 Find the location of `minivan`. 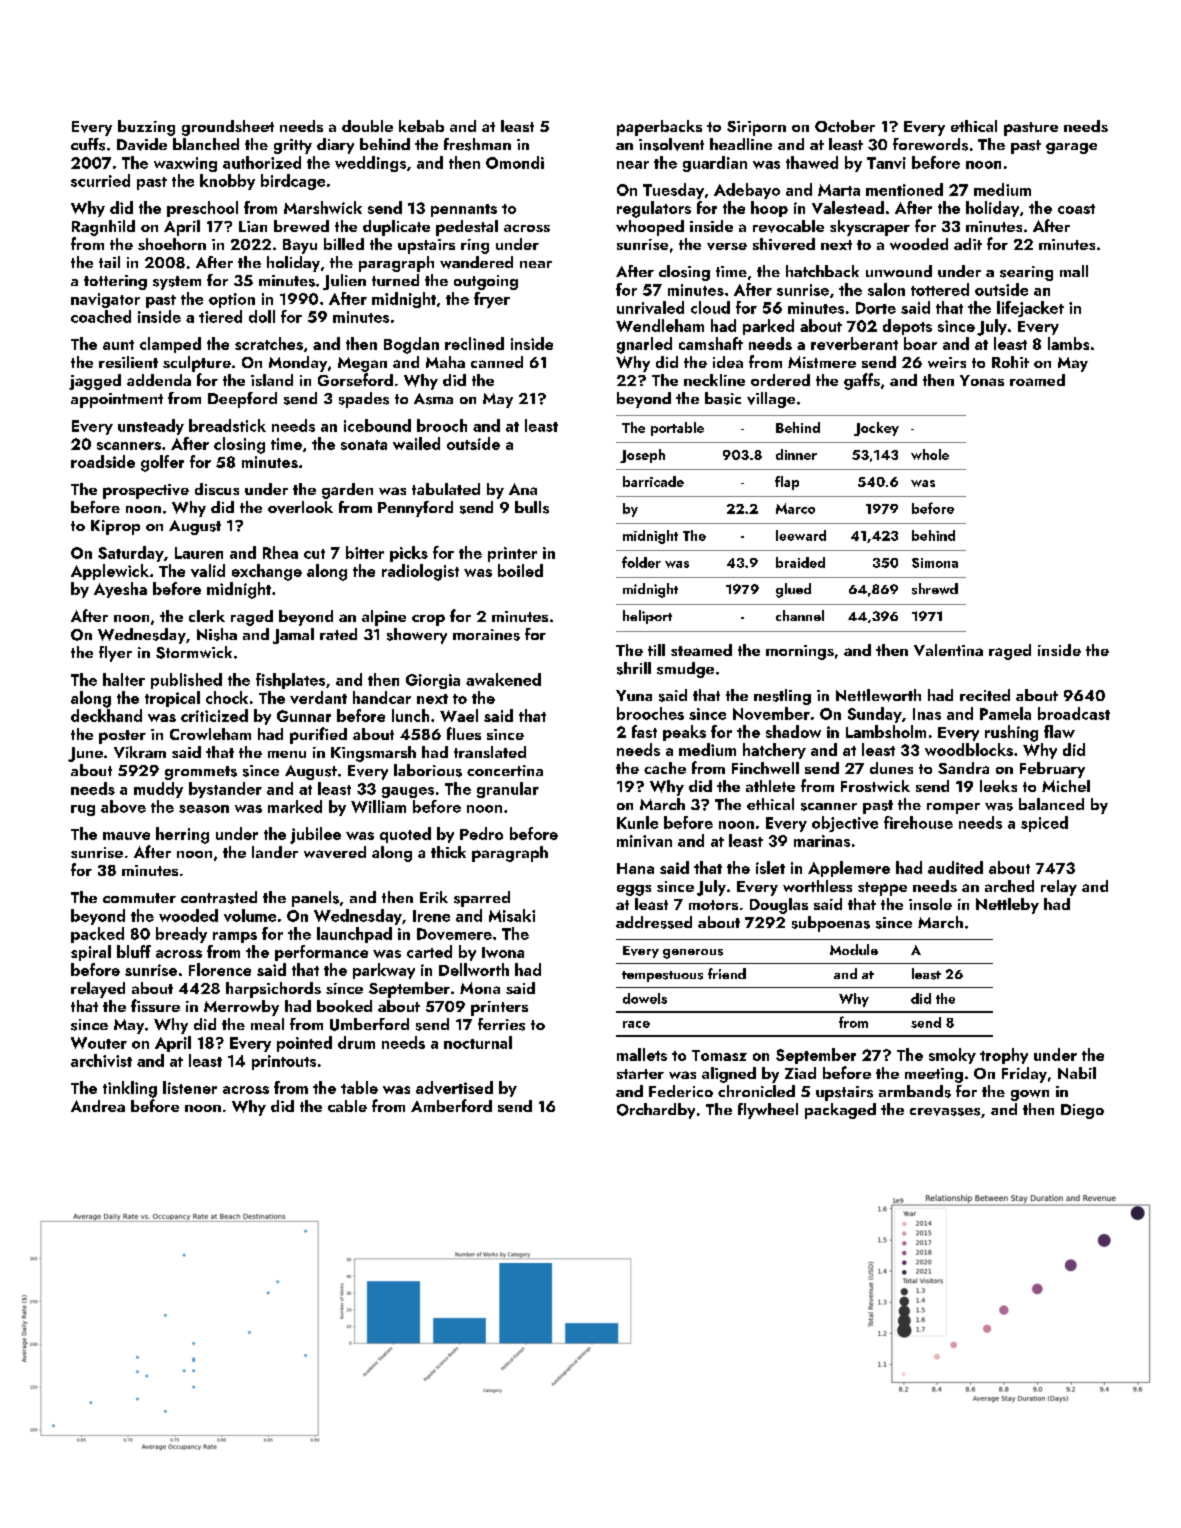

minivan is located at coordinates (644, 841).
